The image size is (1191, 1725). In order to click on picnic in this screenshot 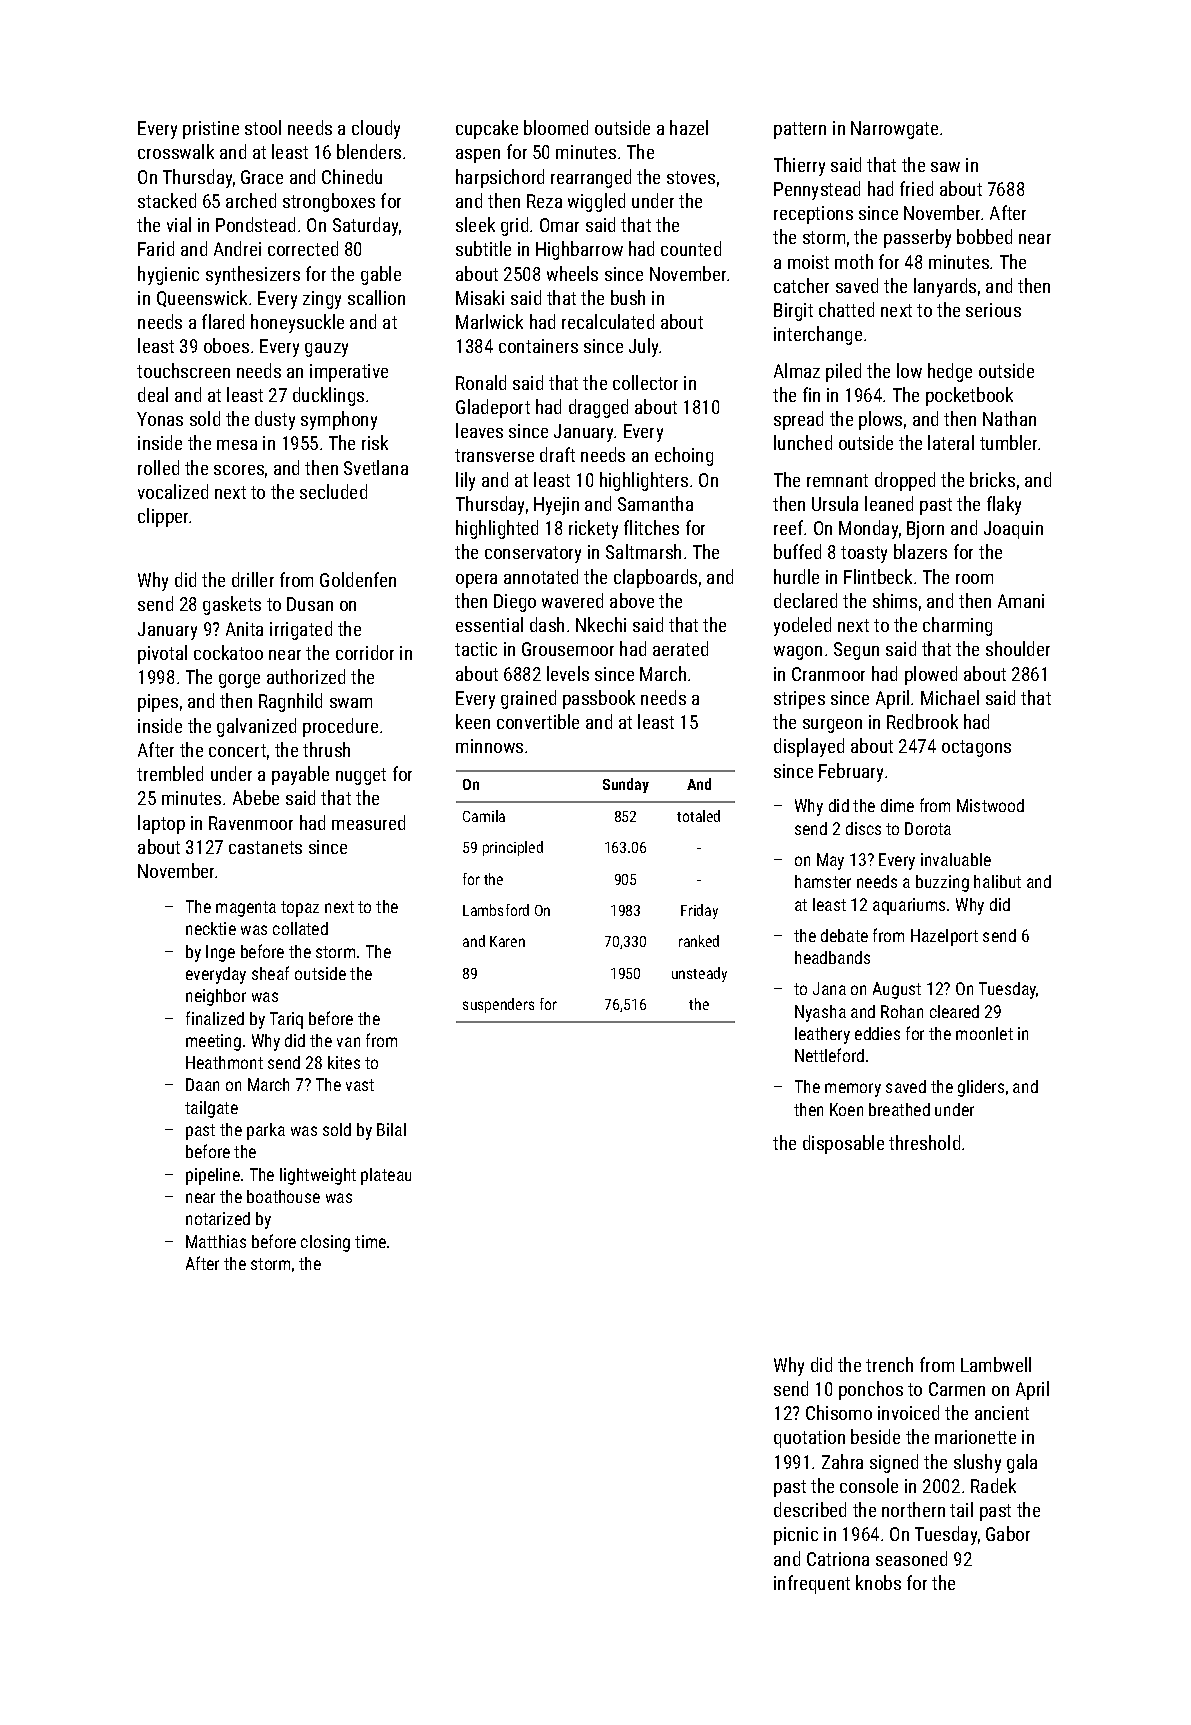, I will do `click(796, 1536)`.
